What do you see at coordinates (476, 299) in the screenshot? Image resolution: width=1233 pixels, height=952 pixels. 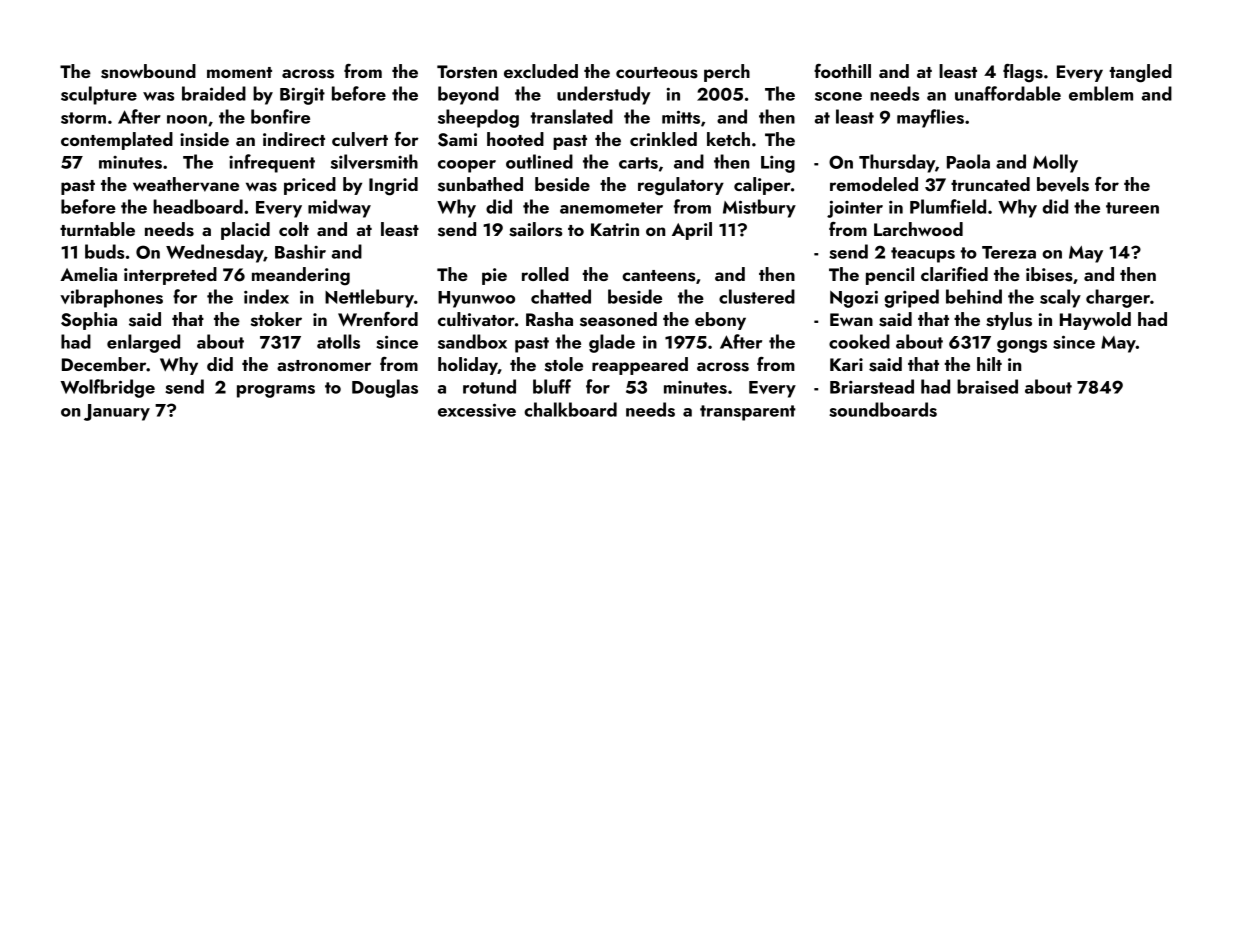 I see `Hyunwoo` at bounding box center [476, 299].
